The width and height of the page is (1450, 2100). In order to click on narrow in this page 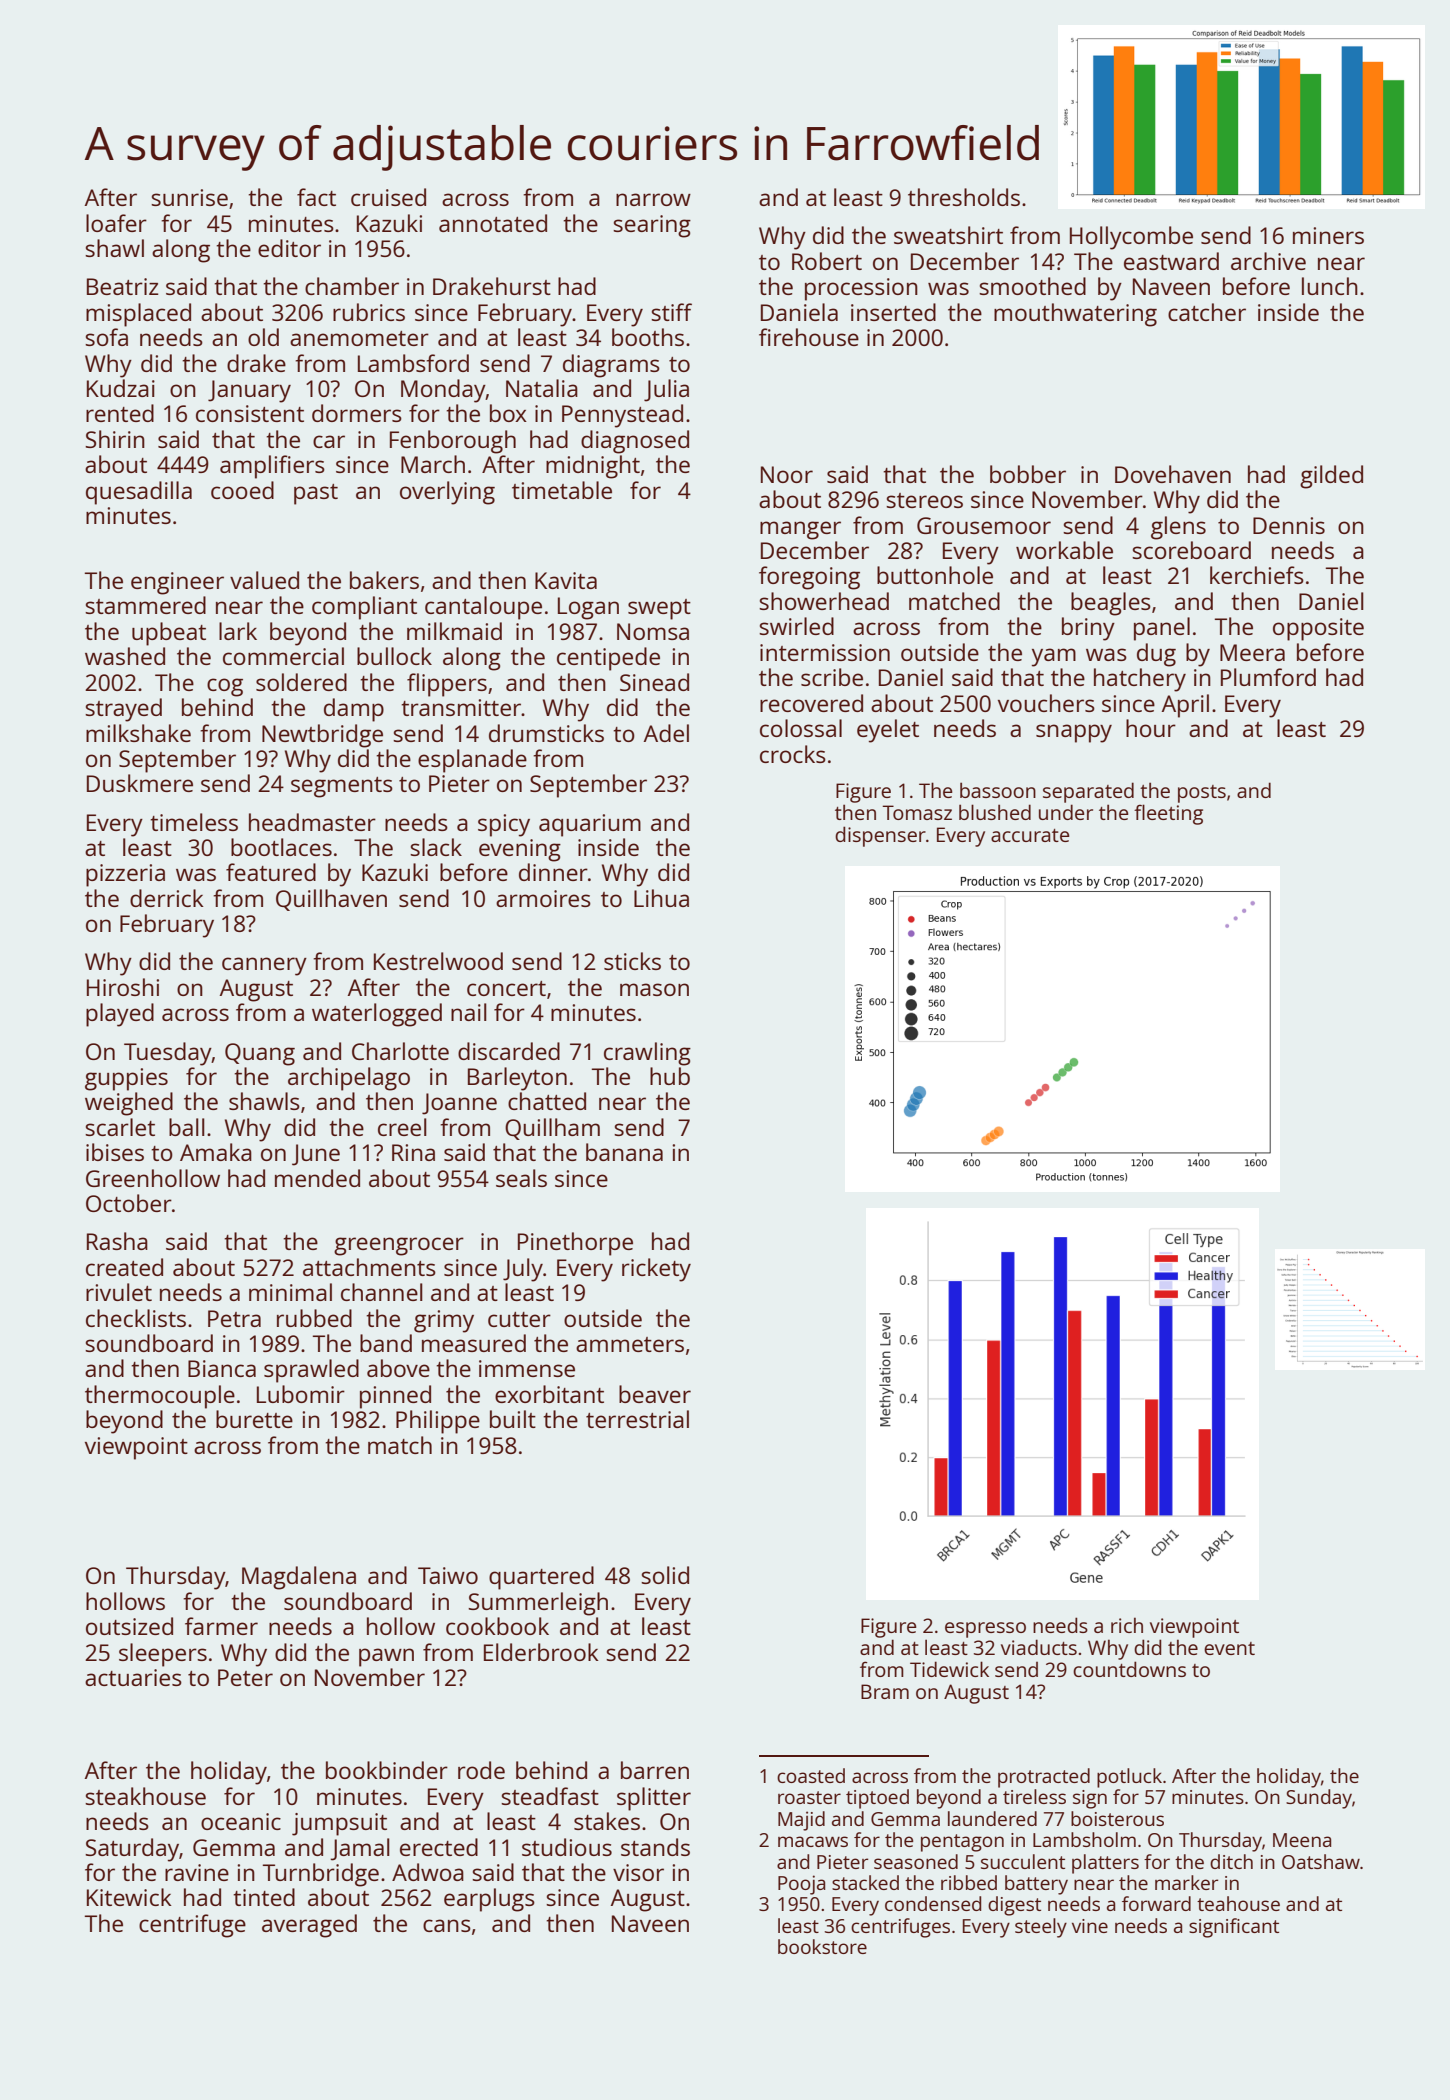, I will do `click(653, 199)`.
